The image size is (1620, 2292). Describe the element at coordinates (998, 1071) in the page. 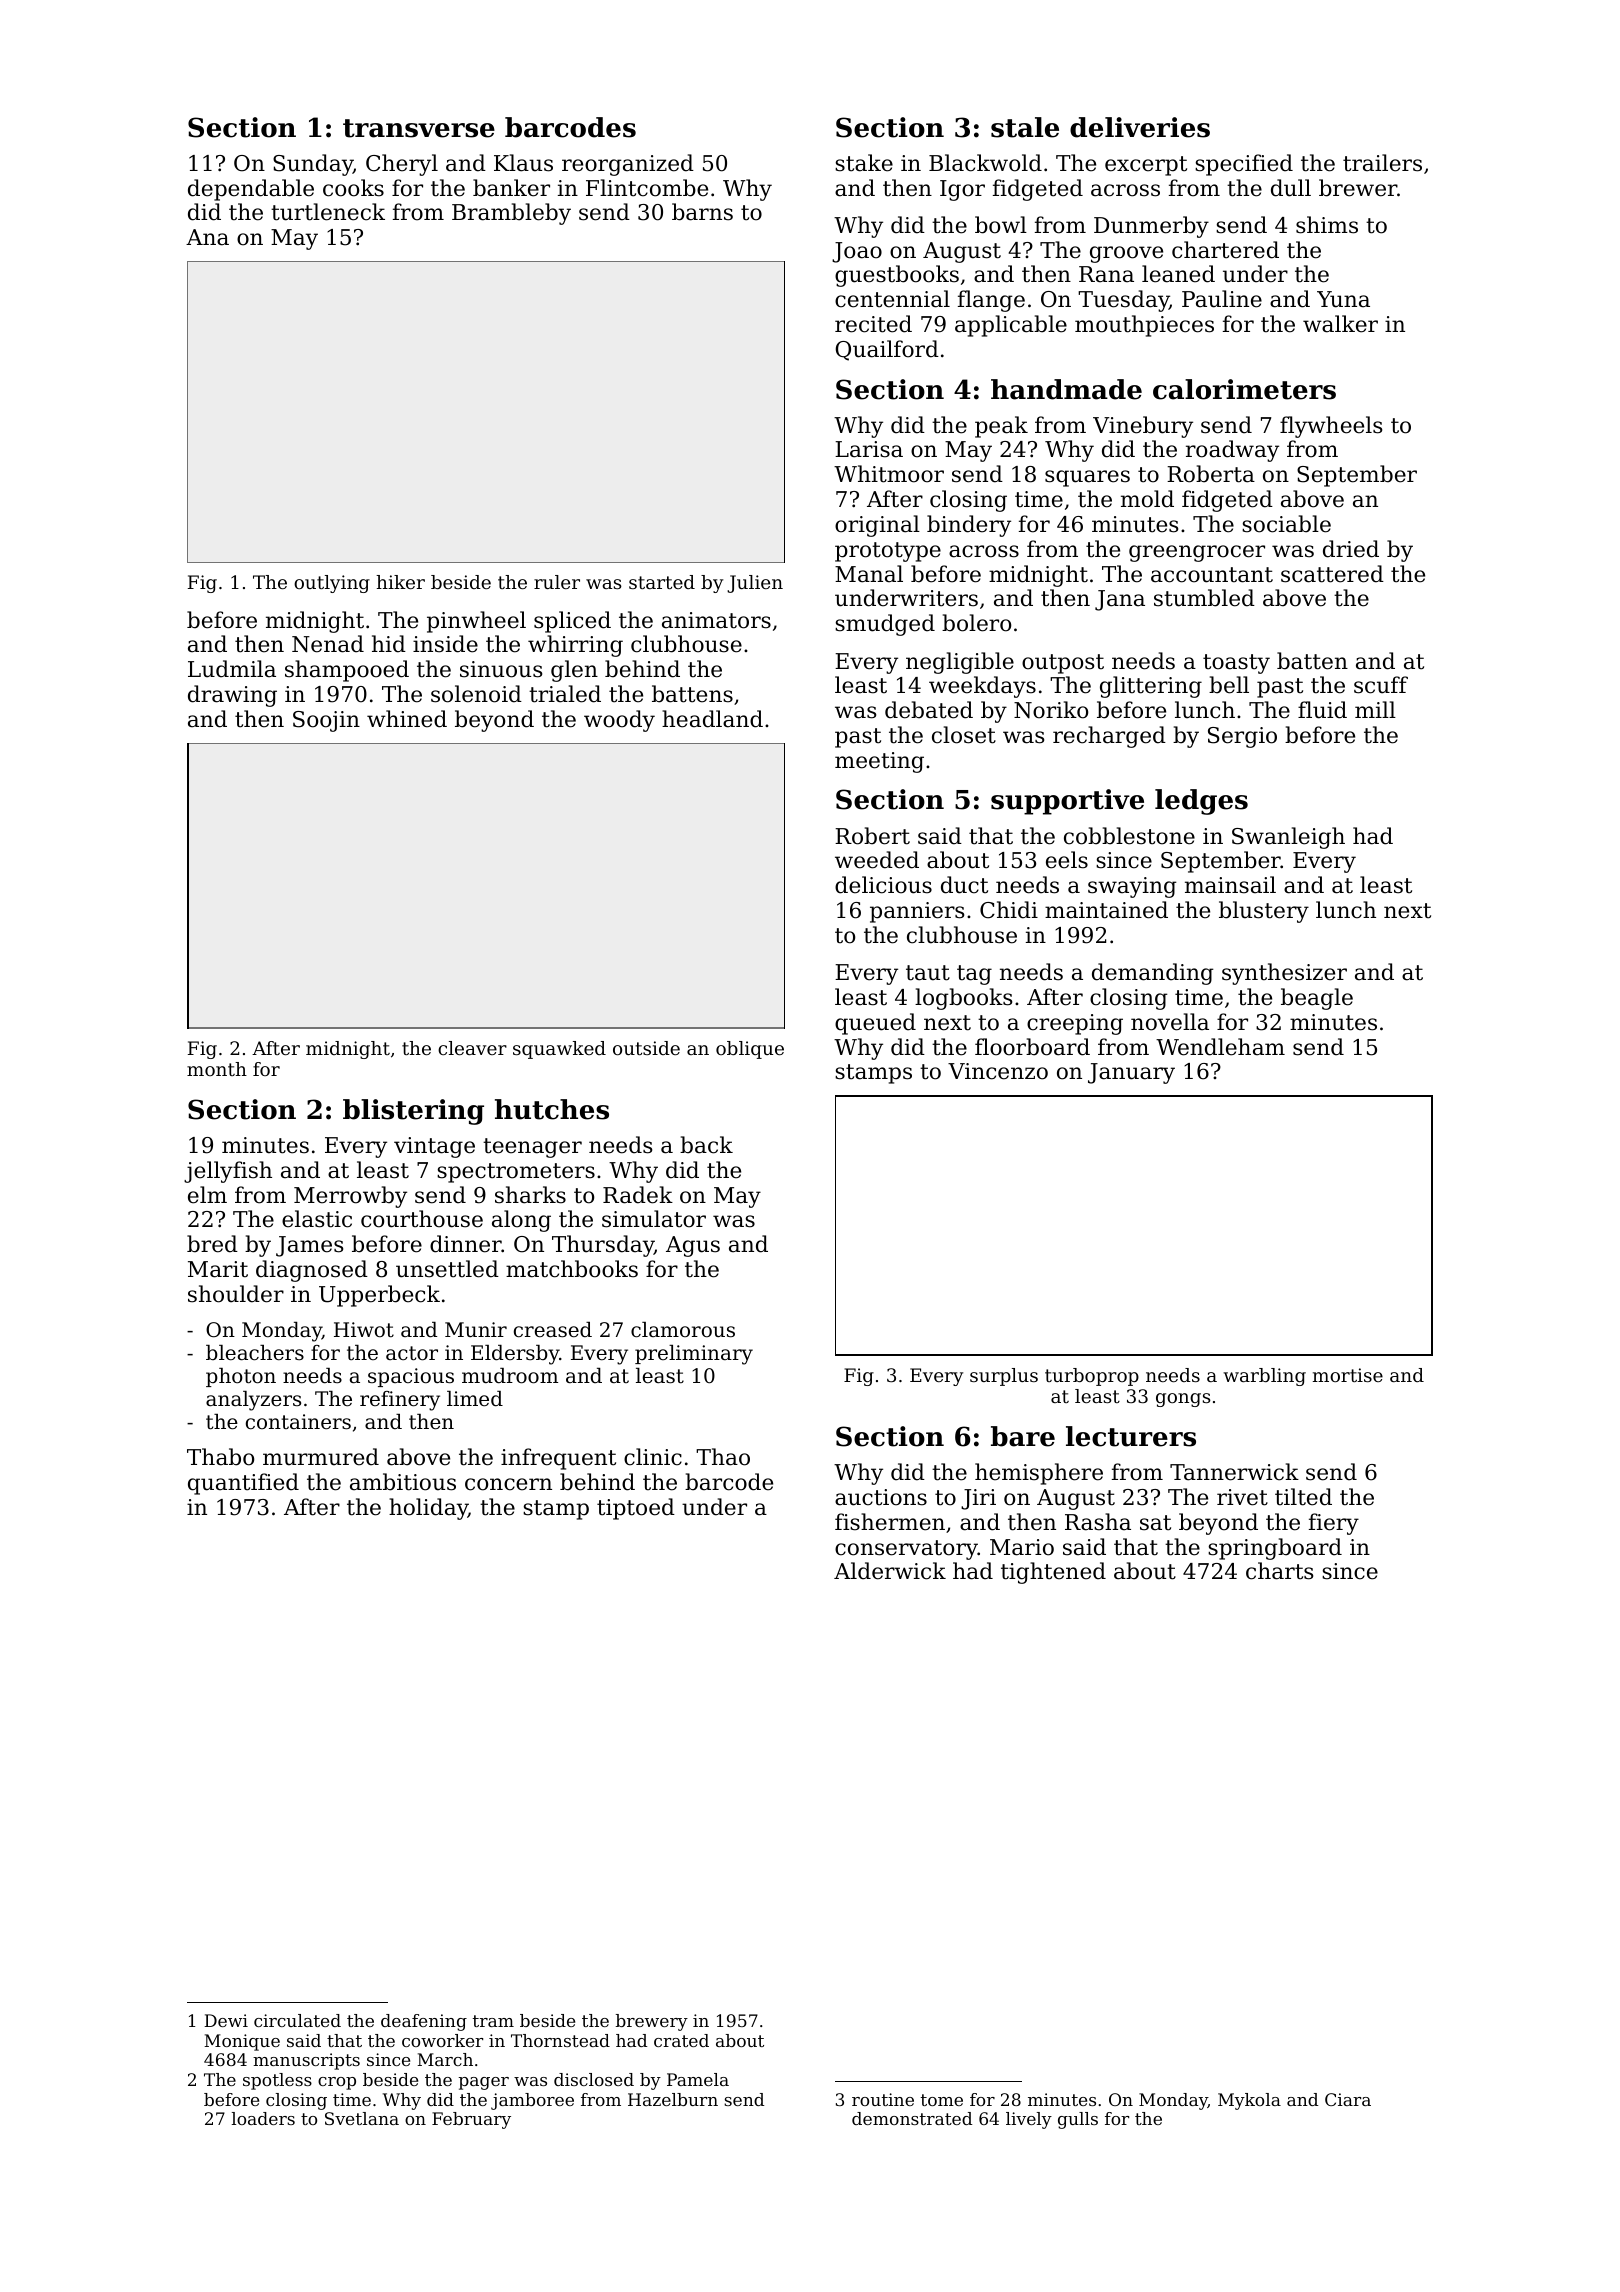

I see `Vincenzo` at that location.
